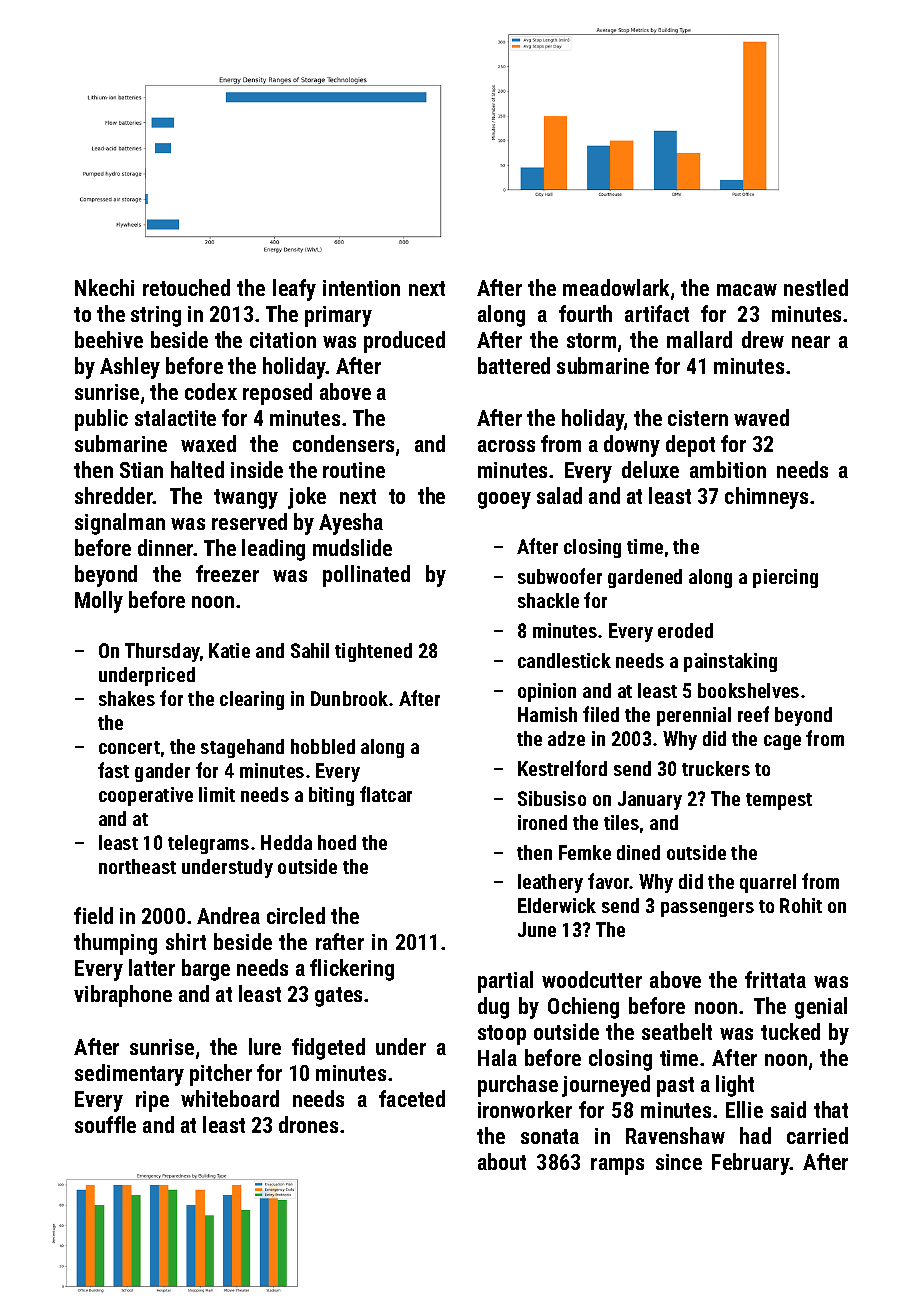 This document has height=1314, width=924. What do you see at coordinates (328, 1049) in the document?
I see `fidgeted` at bounding box center [328, 1049].
